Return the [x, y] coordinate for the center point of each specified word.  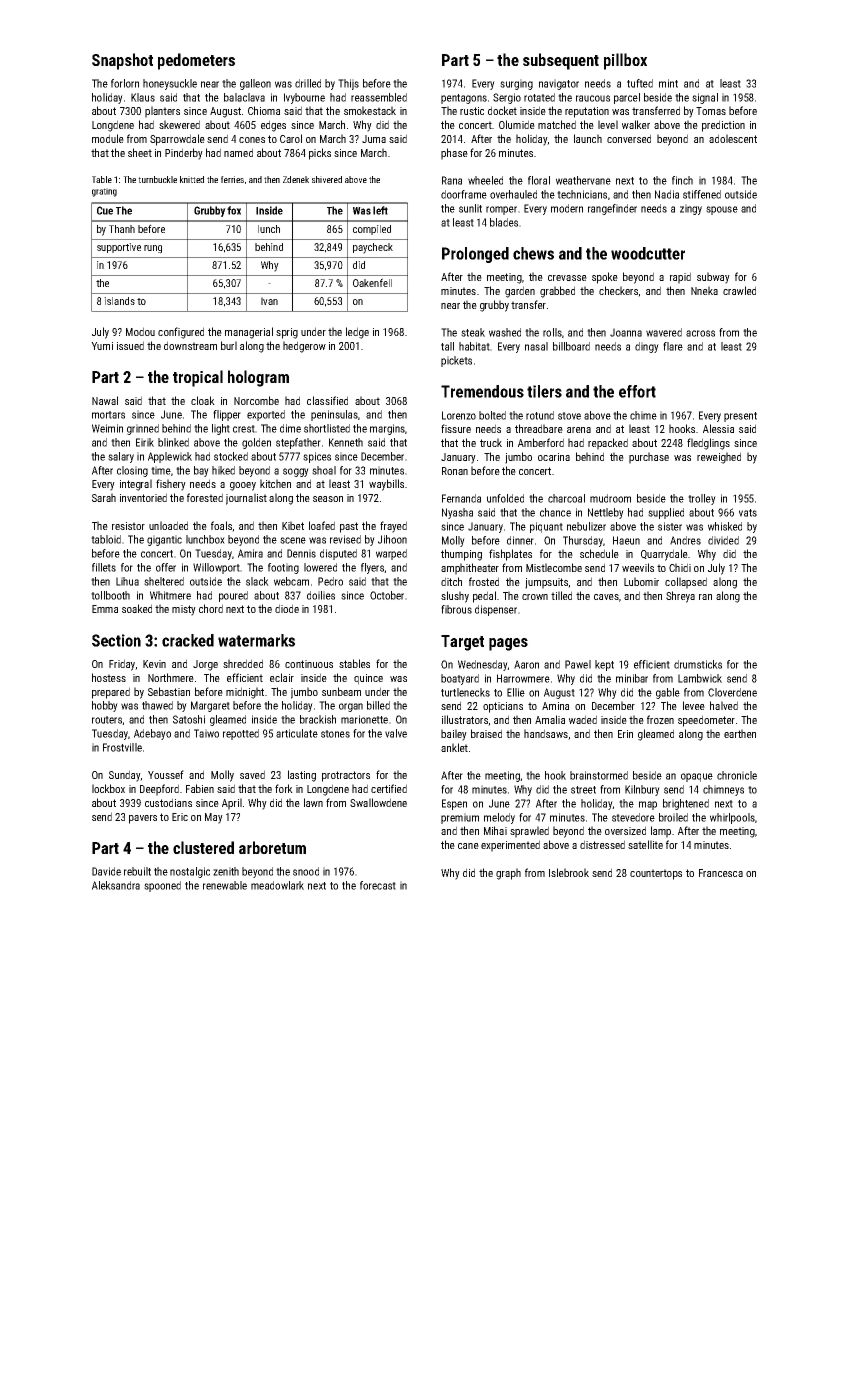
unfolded [505, 498]
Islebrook [569, 872]
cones [252, 140]
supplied [666, 513]
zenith [226, 871]
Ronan [455, 471]
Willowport [216, 568]
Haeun [626, 540]
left [380, 210]
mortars [108, 415]
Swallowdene [378, 802]
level [608, 124]
